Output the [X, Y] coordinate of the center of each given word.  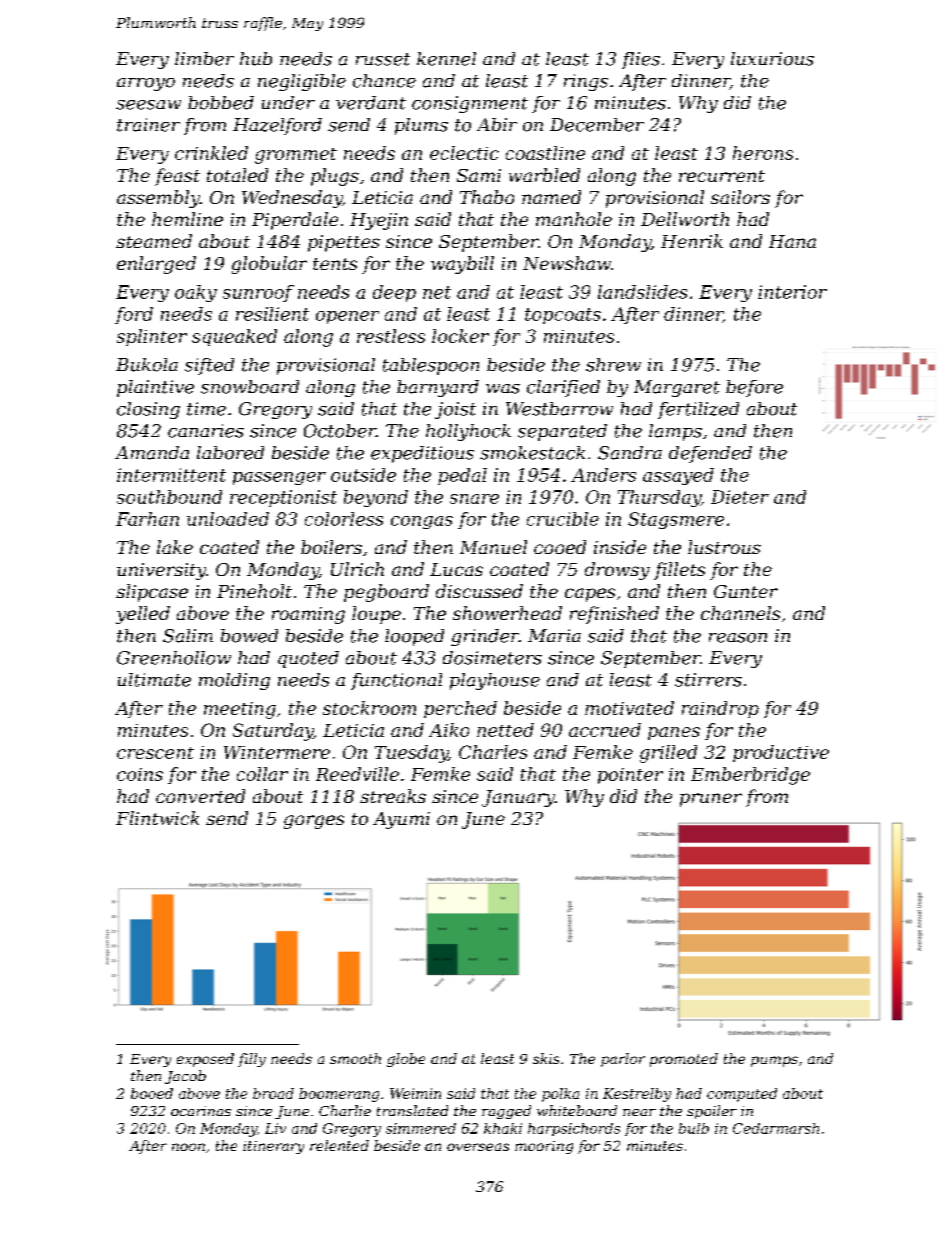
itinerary [273, 1147]
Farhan [147, 519]
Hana [792, 241]
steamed [154, 241]
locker [460, 336]
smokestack [532, 453]
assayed [678, 476]
